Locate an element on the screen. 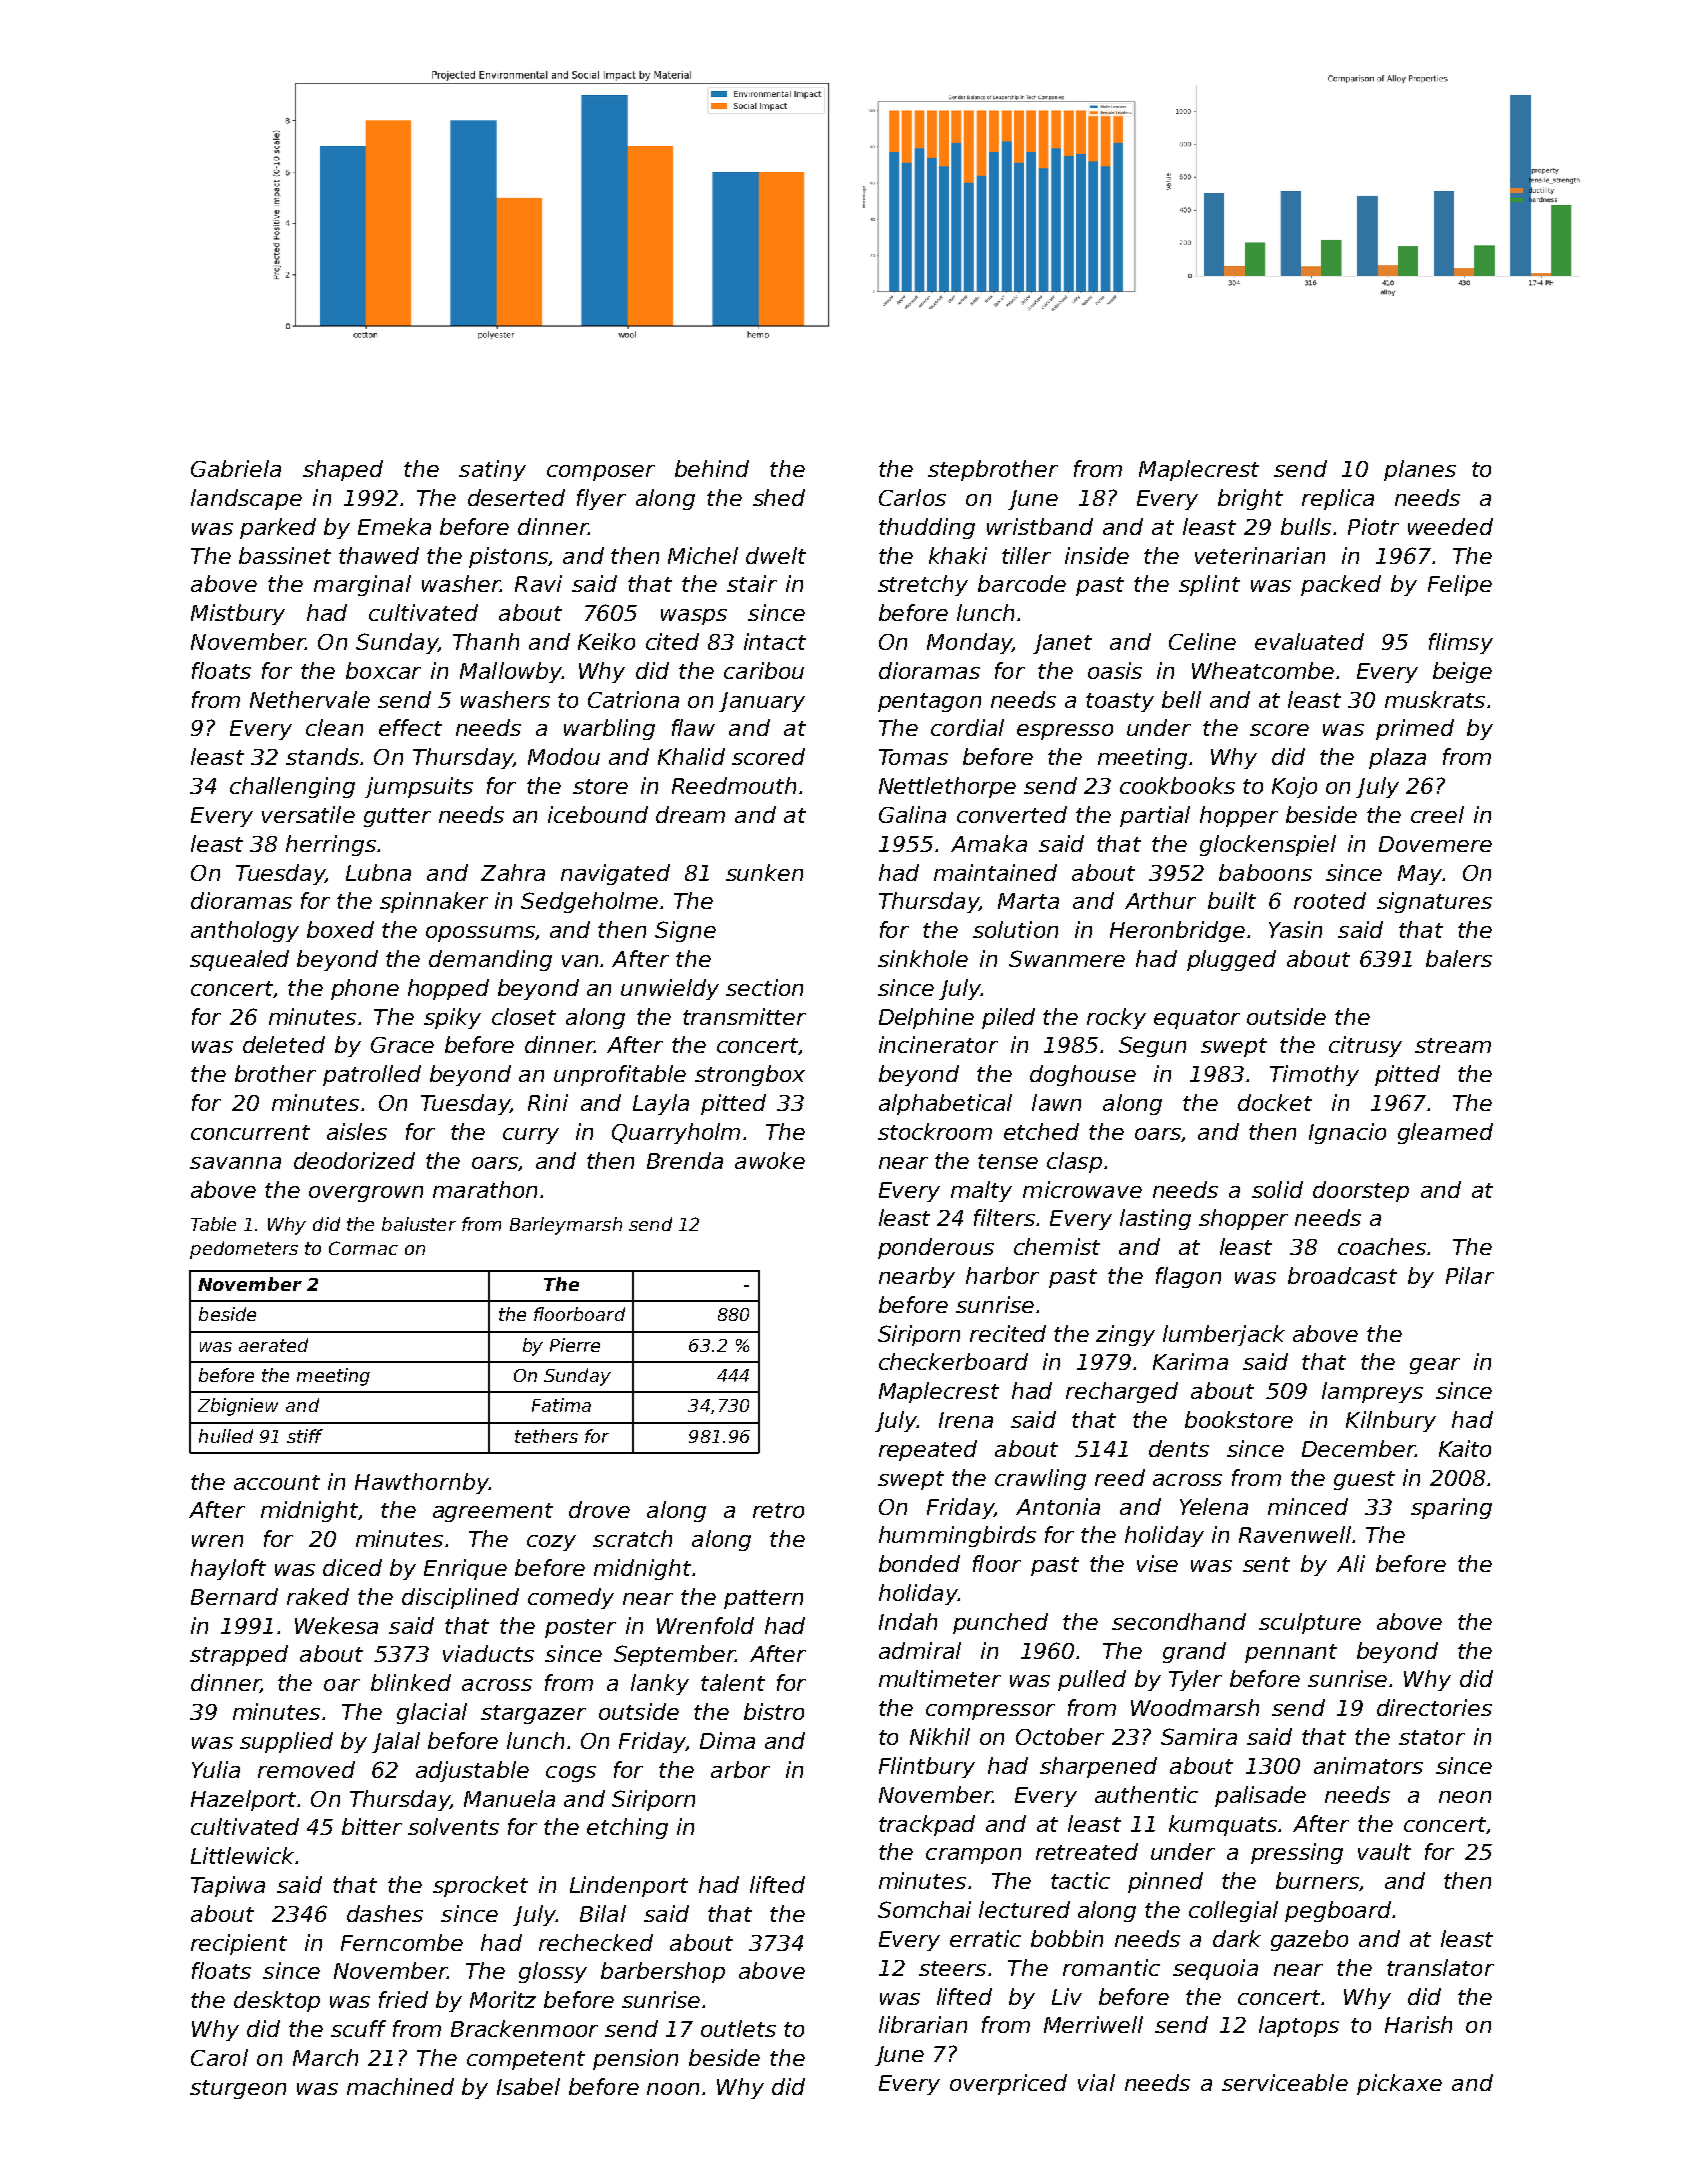 The width and height of the screenshot is (1683, 2178). spinnaker is located at coordinates (434, 902).
